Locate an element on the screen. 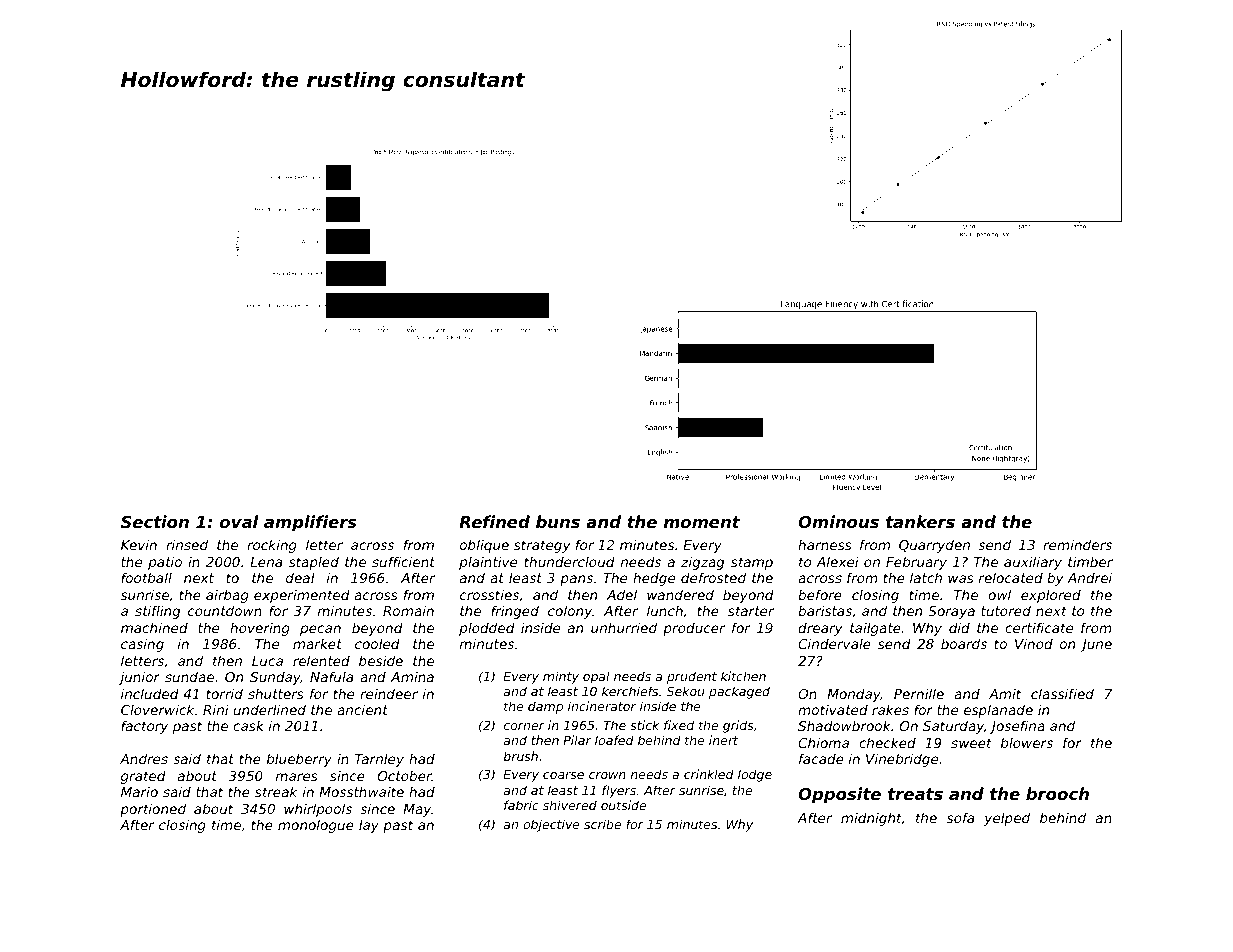 This screenshot has height=952, width=1233. portioned is located at coordinates (153, 810).
